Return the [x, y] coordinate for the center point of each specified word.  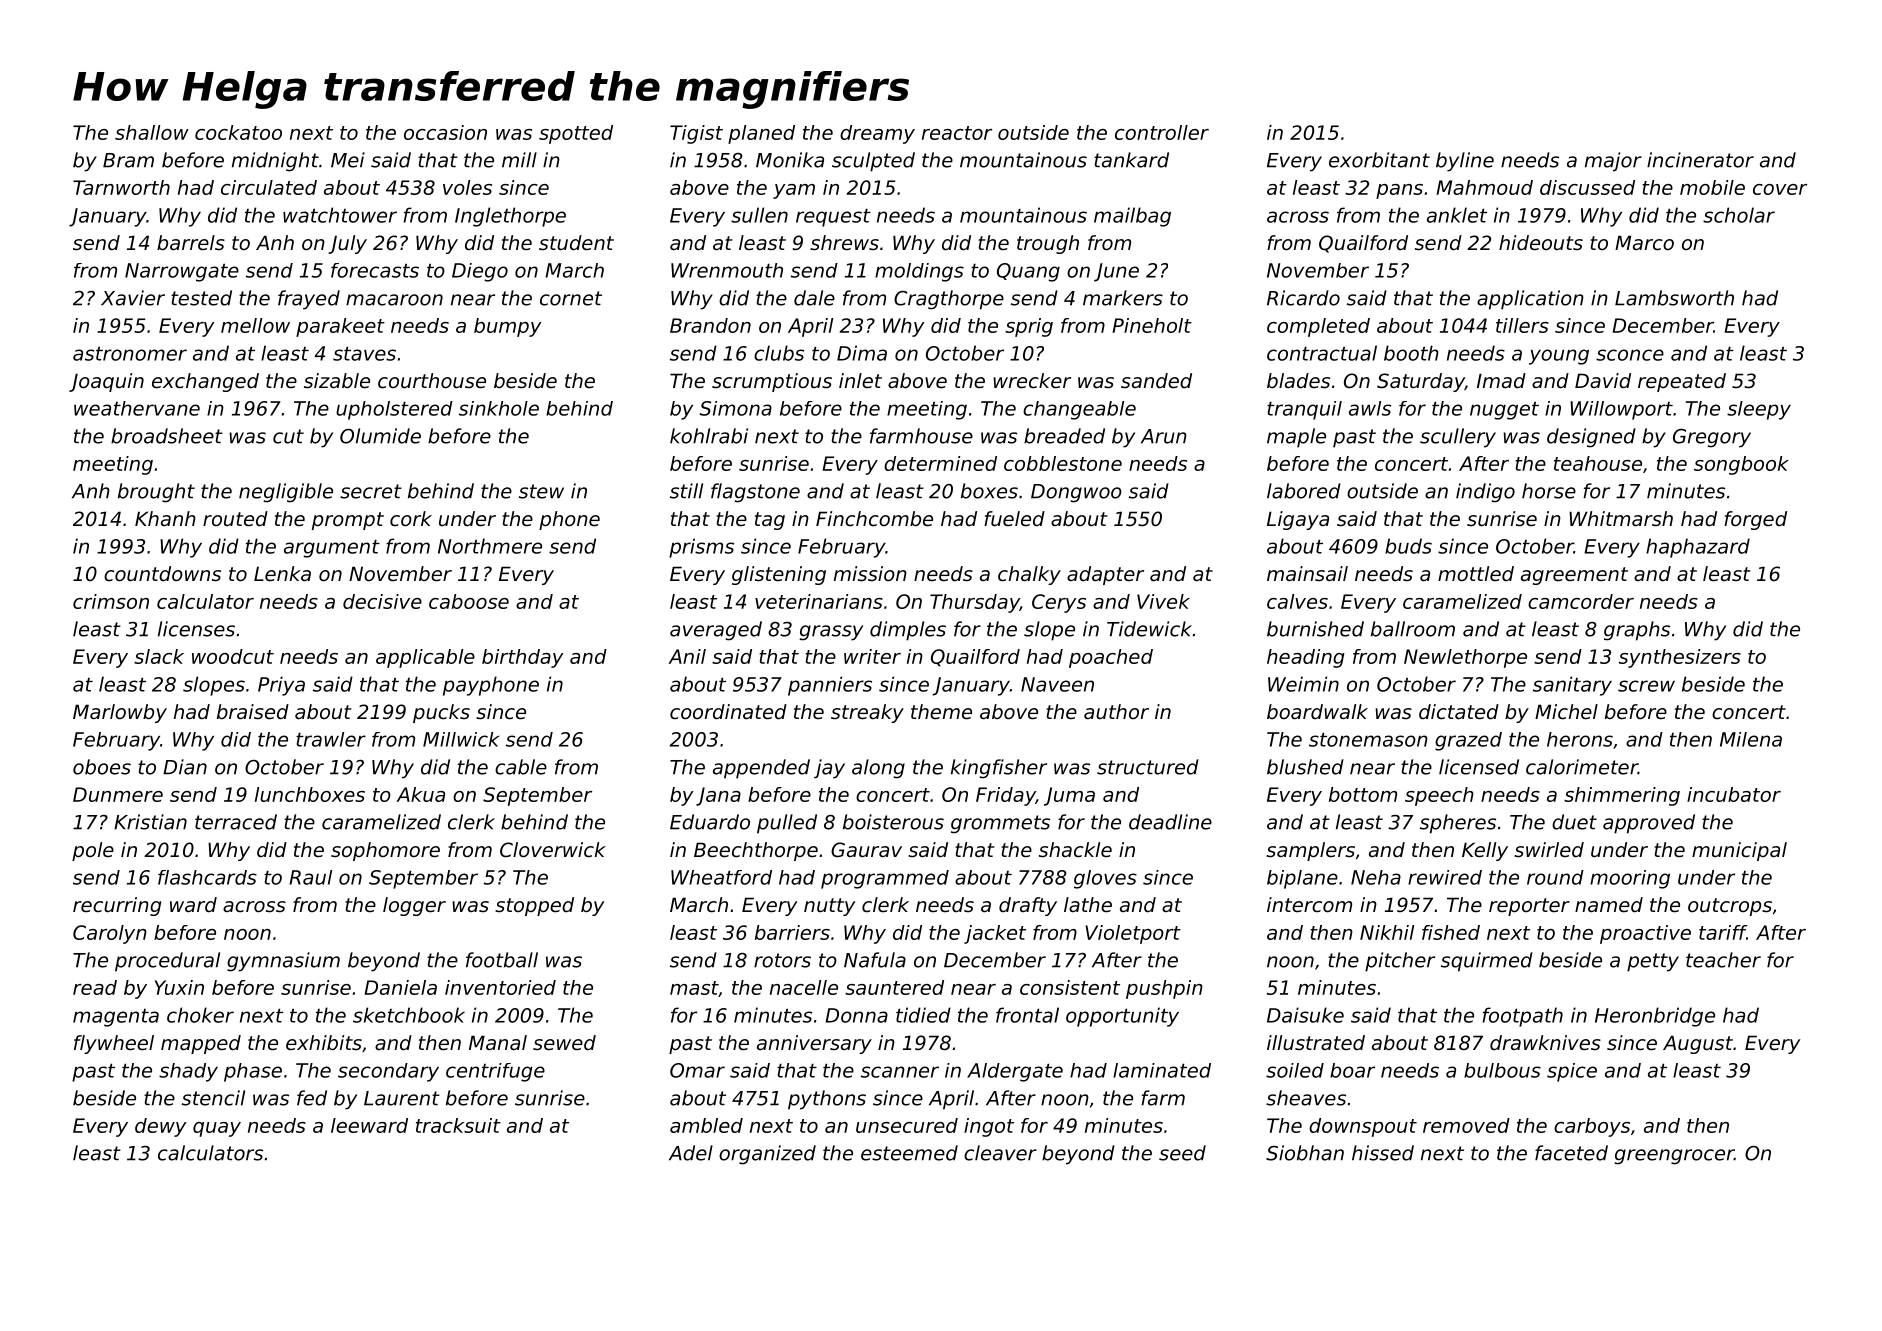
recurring [117, 906]
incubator [1734, 794]
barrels [191, 243]
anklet [1457, 215]
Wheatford [721, 877]
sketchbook [409, 1015]
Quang [1028, 272]
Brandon [710, 325]
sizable [337, 381]
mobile [1712, 187]
